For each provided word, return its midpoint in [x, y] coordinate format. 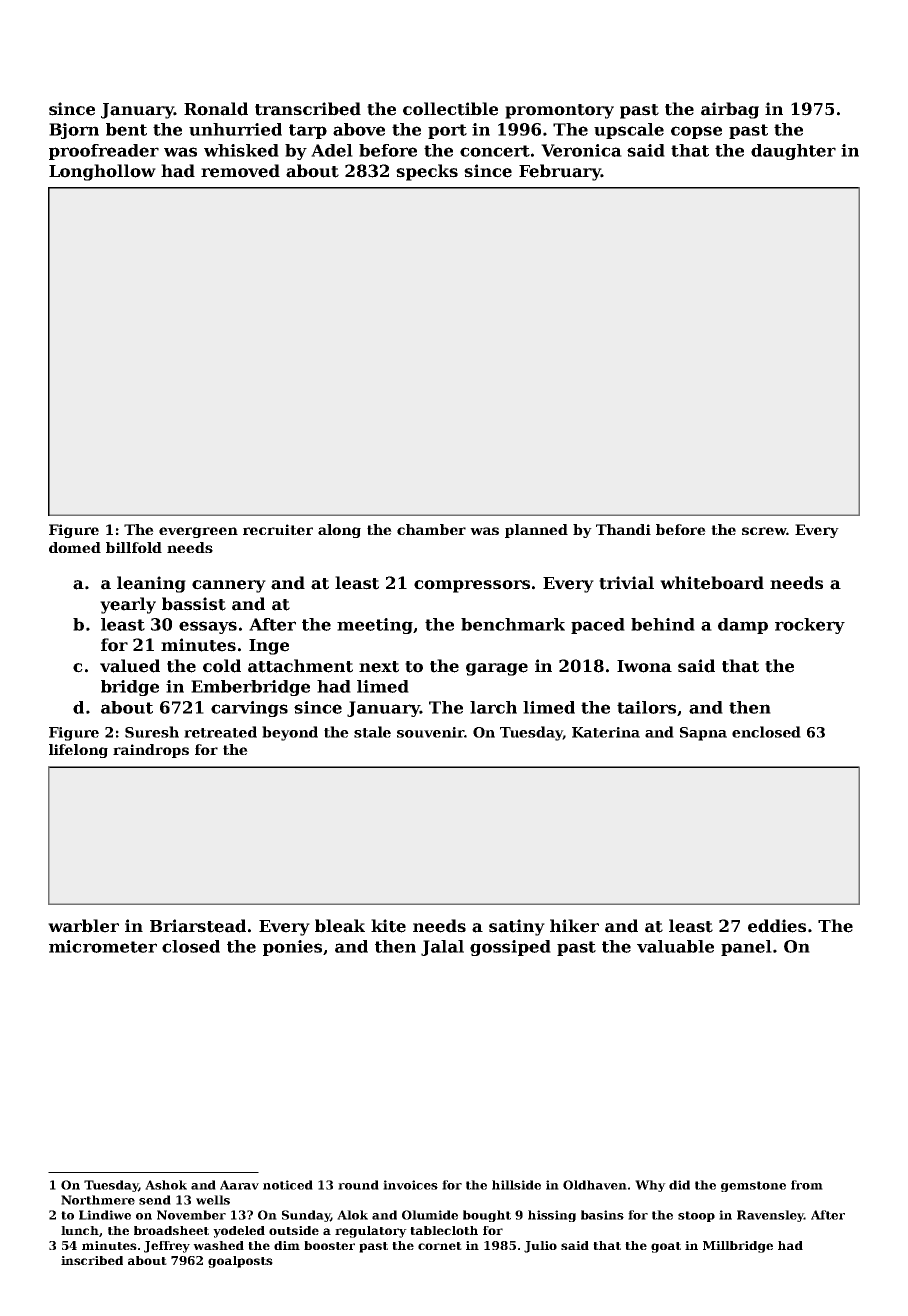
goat [666, 1247]
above [359, 129]
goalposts [240, 1262]
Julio [540, 1247]
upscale [629, 131]
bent [126, 129]
